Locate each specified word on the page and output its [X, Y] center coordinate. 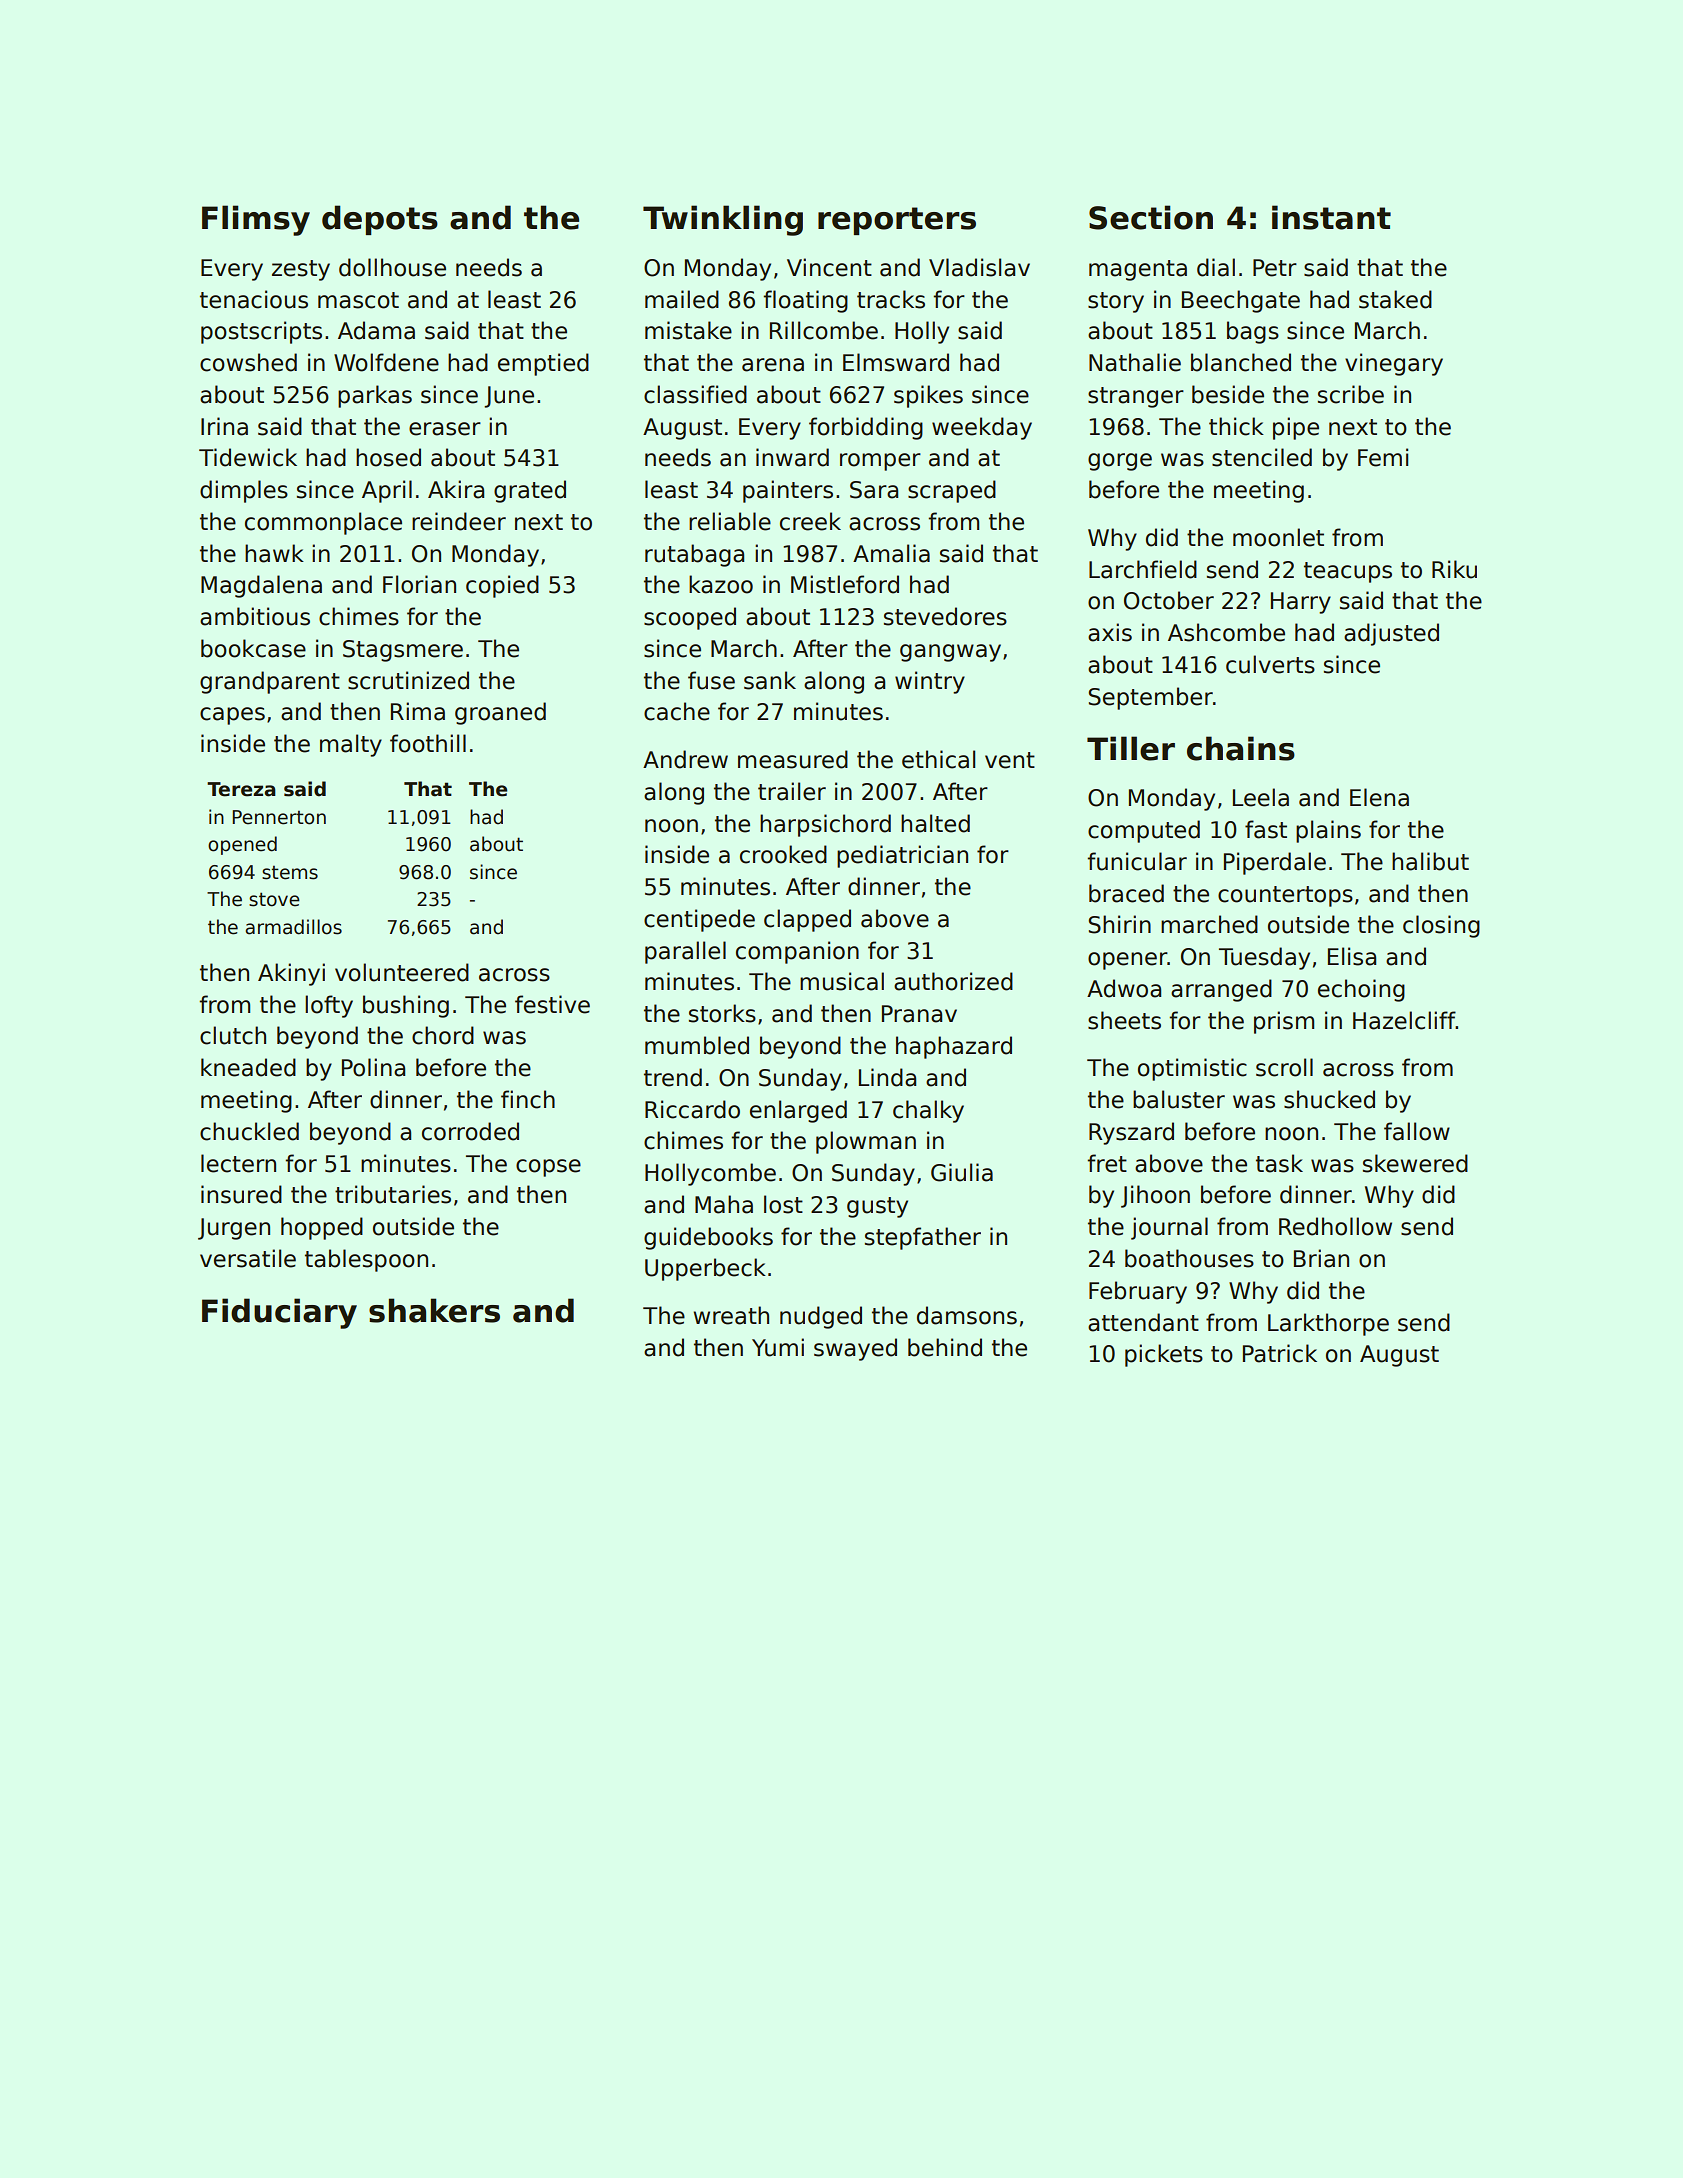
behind [945, 1347]
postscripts [261, 332]
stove [274, 899]
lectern [238, 1163]
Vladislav [979, 267]
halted [935, 823]
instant [1331, 217]
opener [1128, 961]
